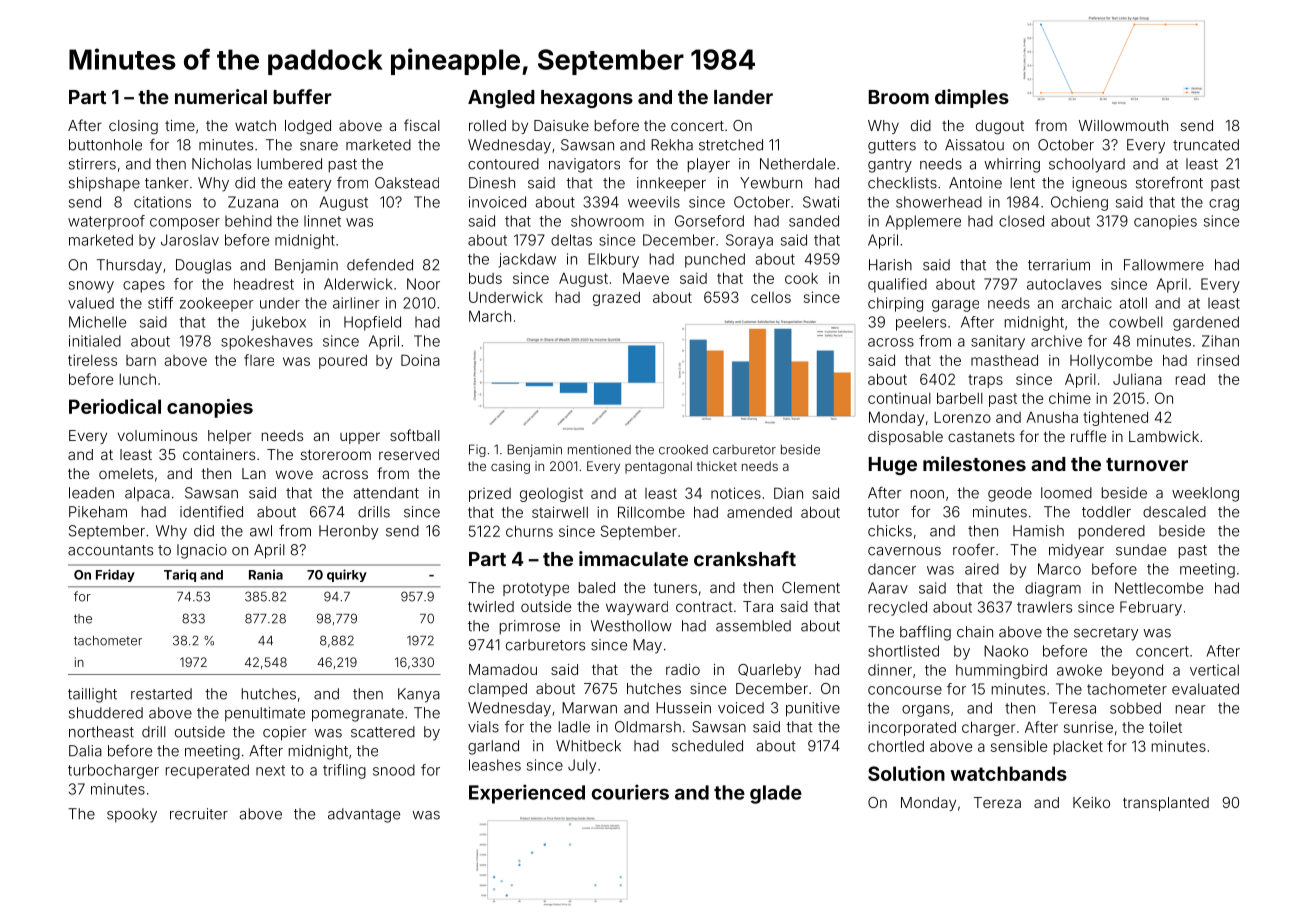  What do you see at coordinates (997, 802) in the screenshot?
I see `Tereza` at bounding box center [997, 802].
